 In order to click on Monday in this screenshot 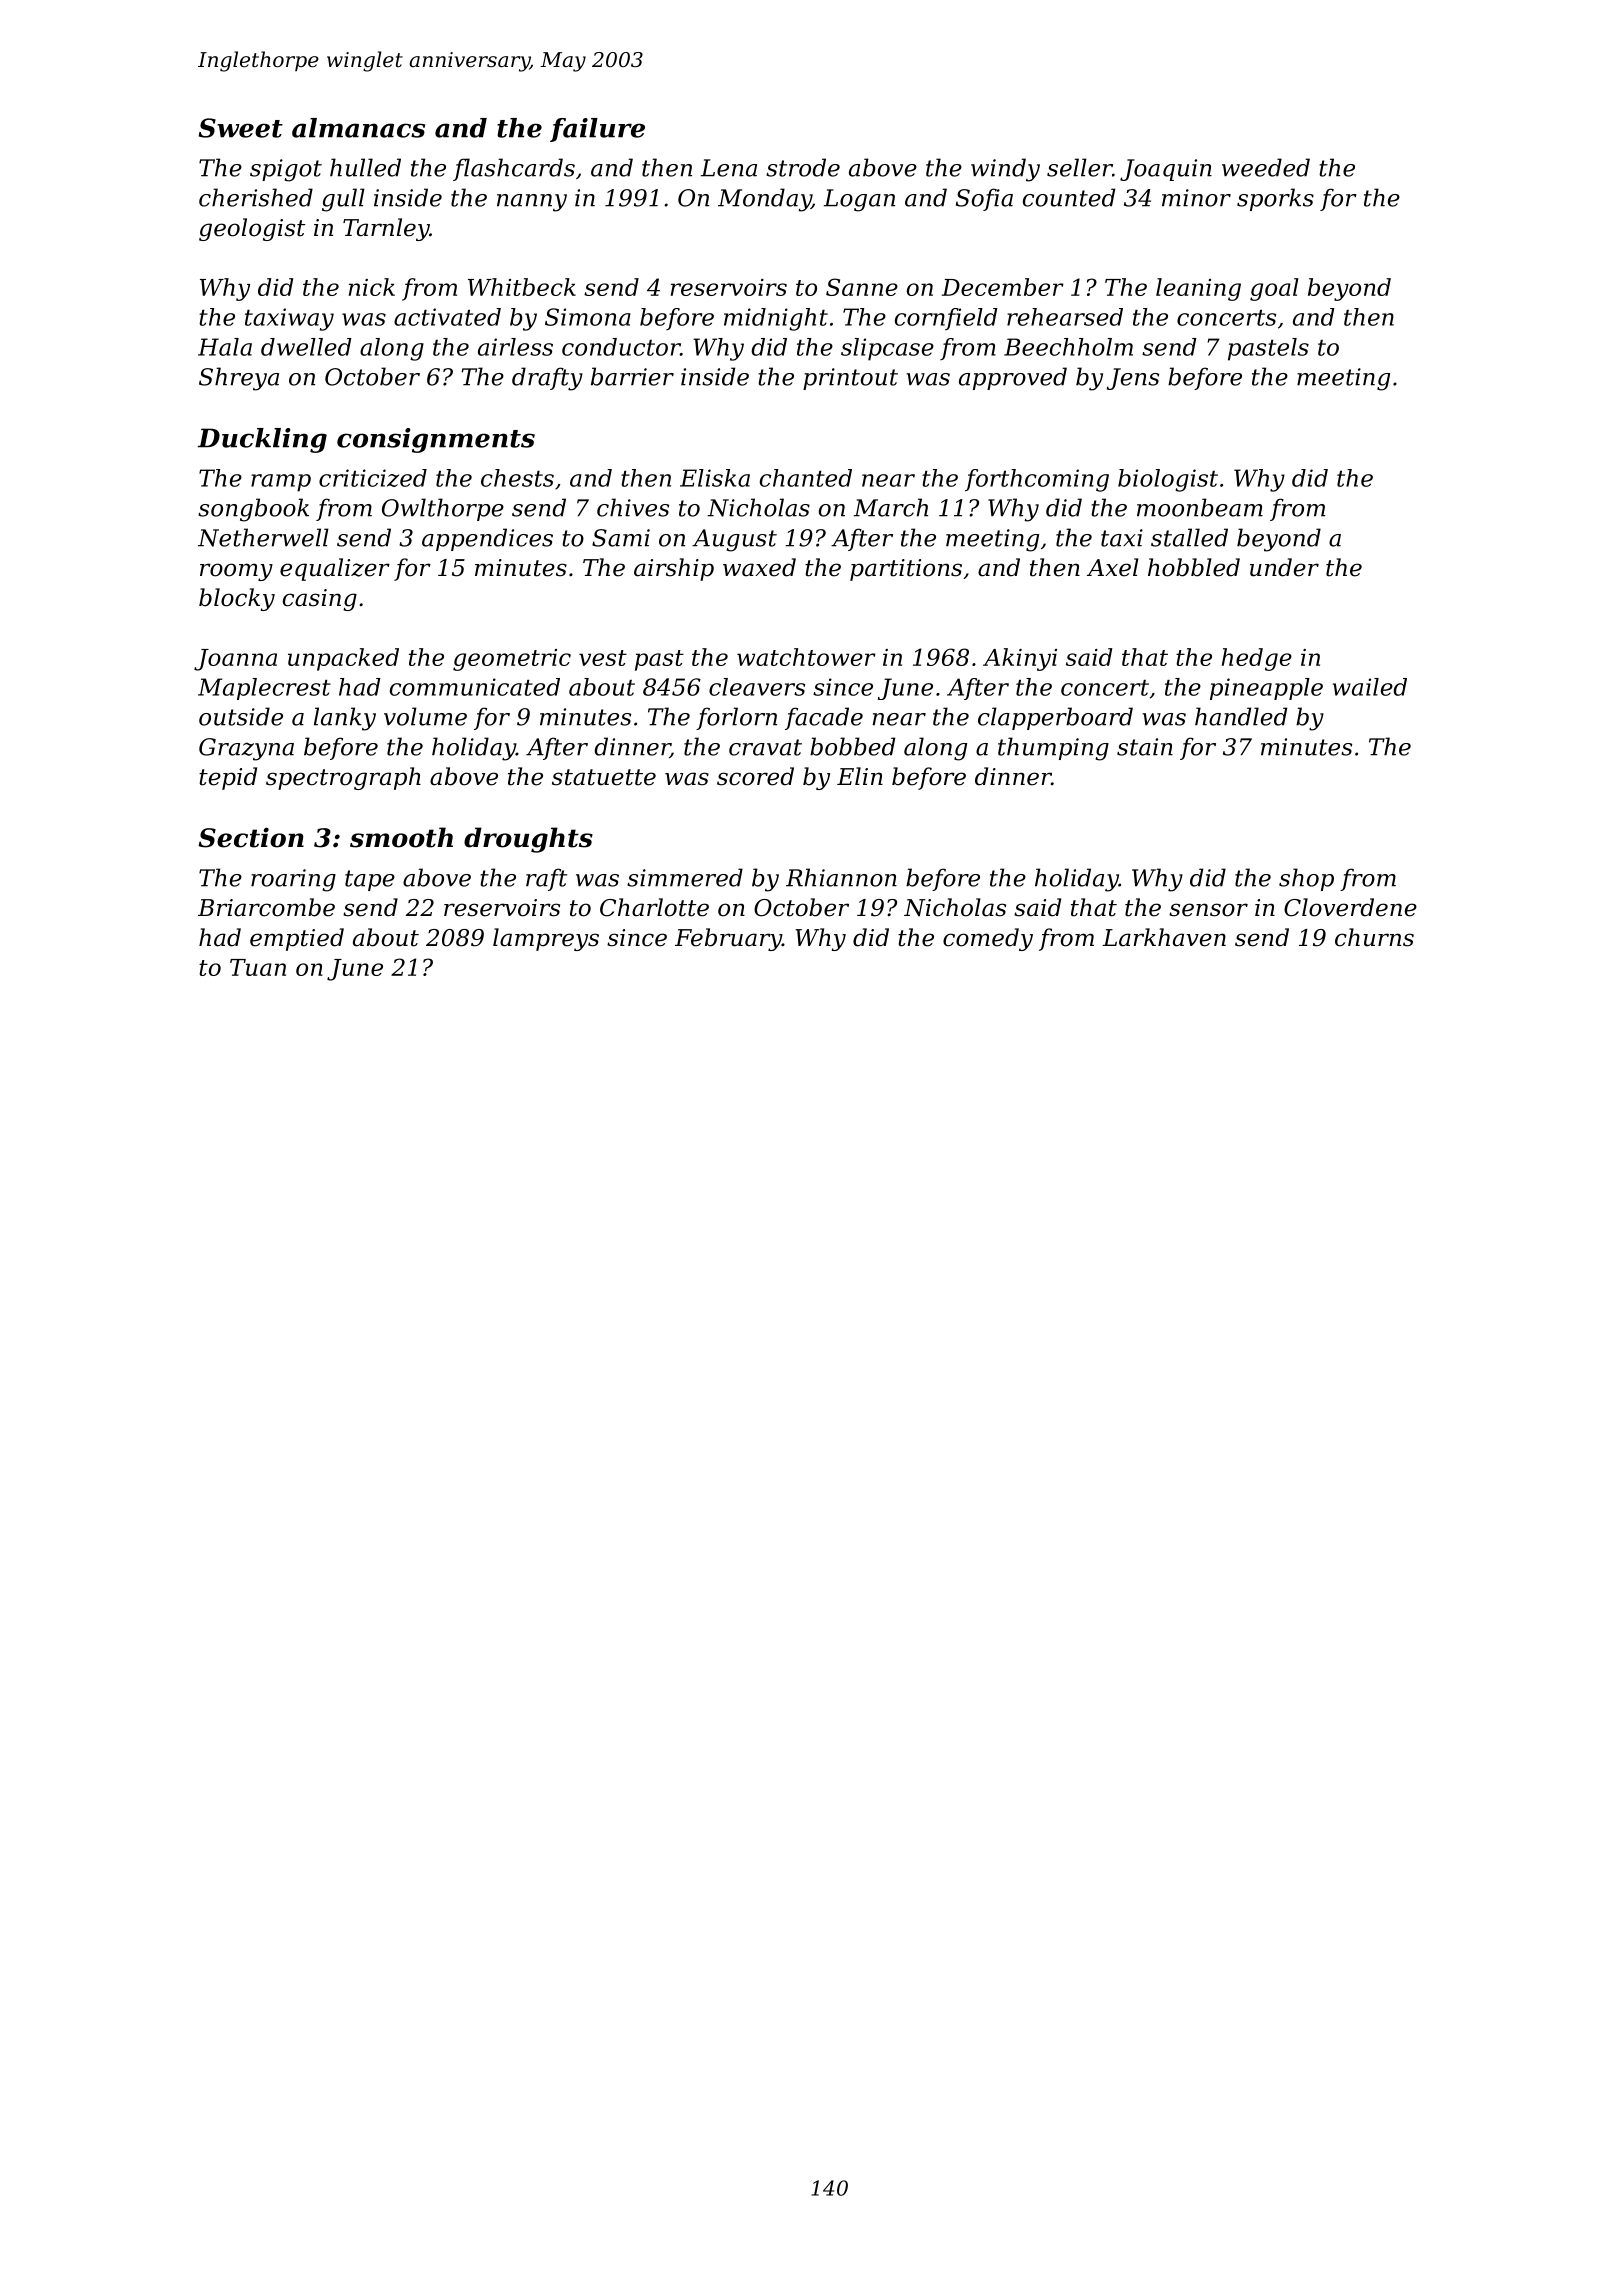, I will do `click(764, 200)`.
